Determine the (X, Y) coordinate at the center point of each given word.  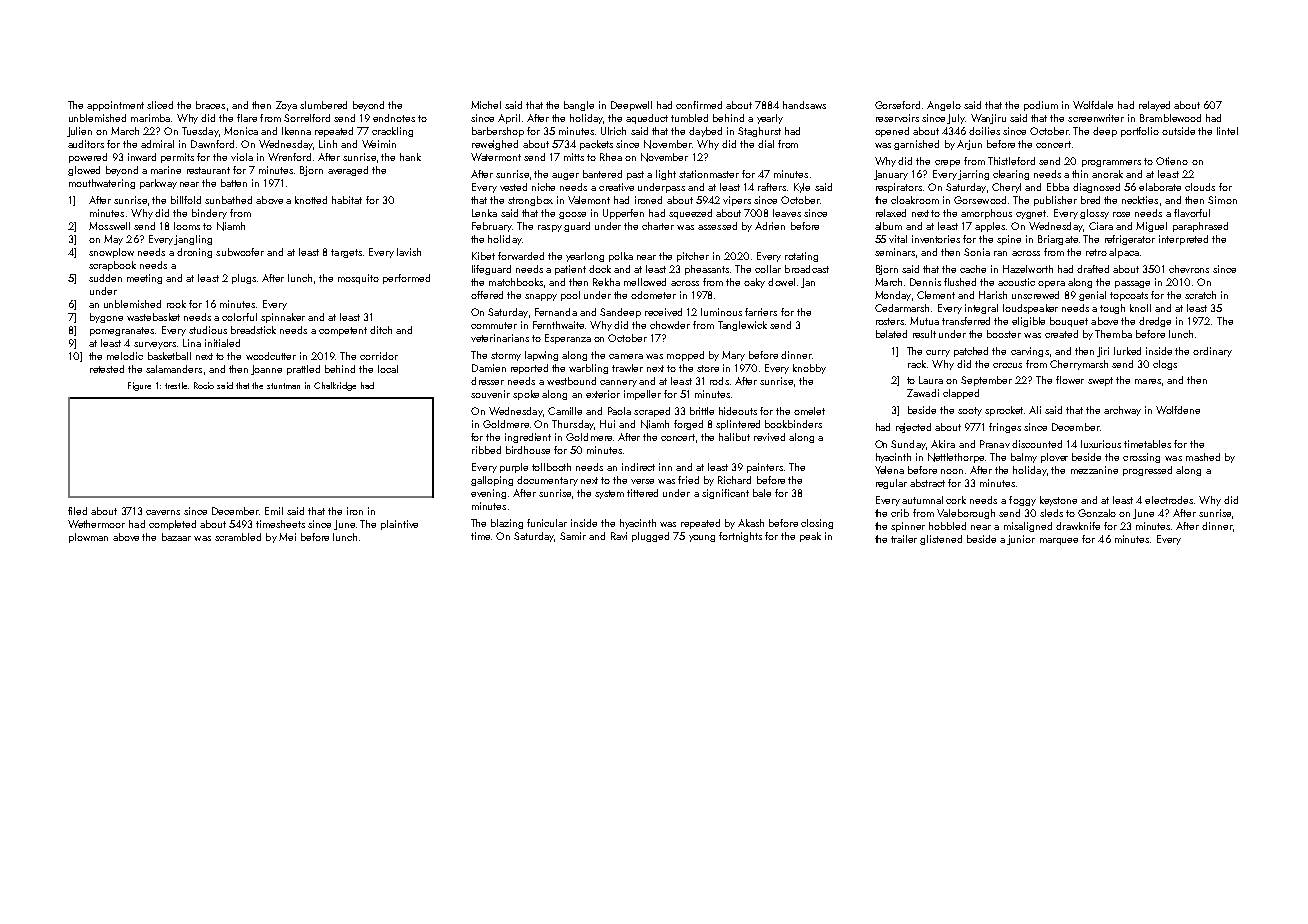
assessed (717, 226)
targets (346, 253)
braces (210, 105)
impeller (642, 395)
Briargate (1058, 240)
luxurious (1101, 444)
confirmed (699, 105)
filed (77, 511)
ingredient (528, 438)
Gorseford (897, 105)
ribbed (486, 450)
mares (1148, 381)
